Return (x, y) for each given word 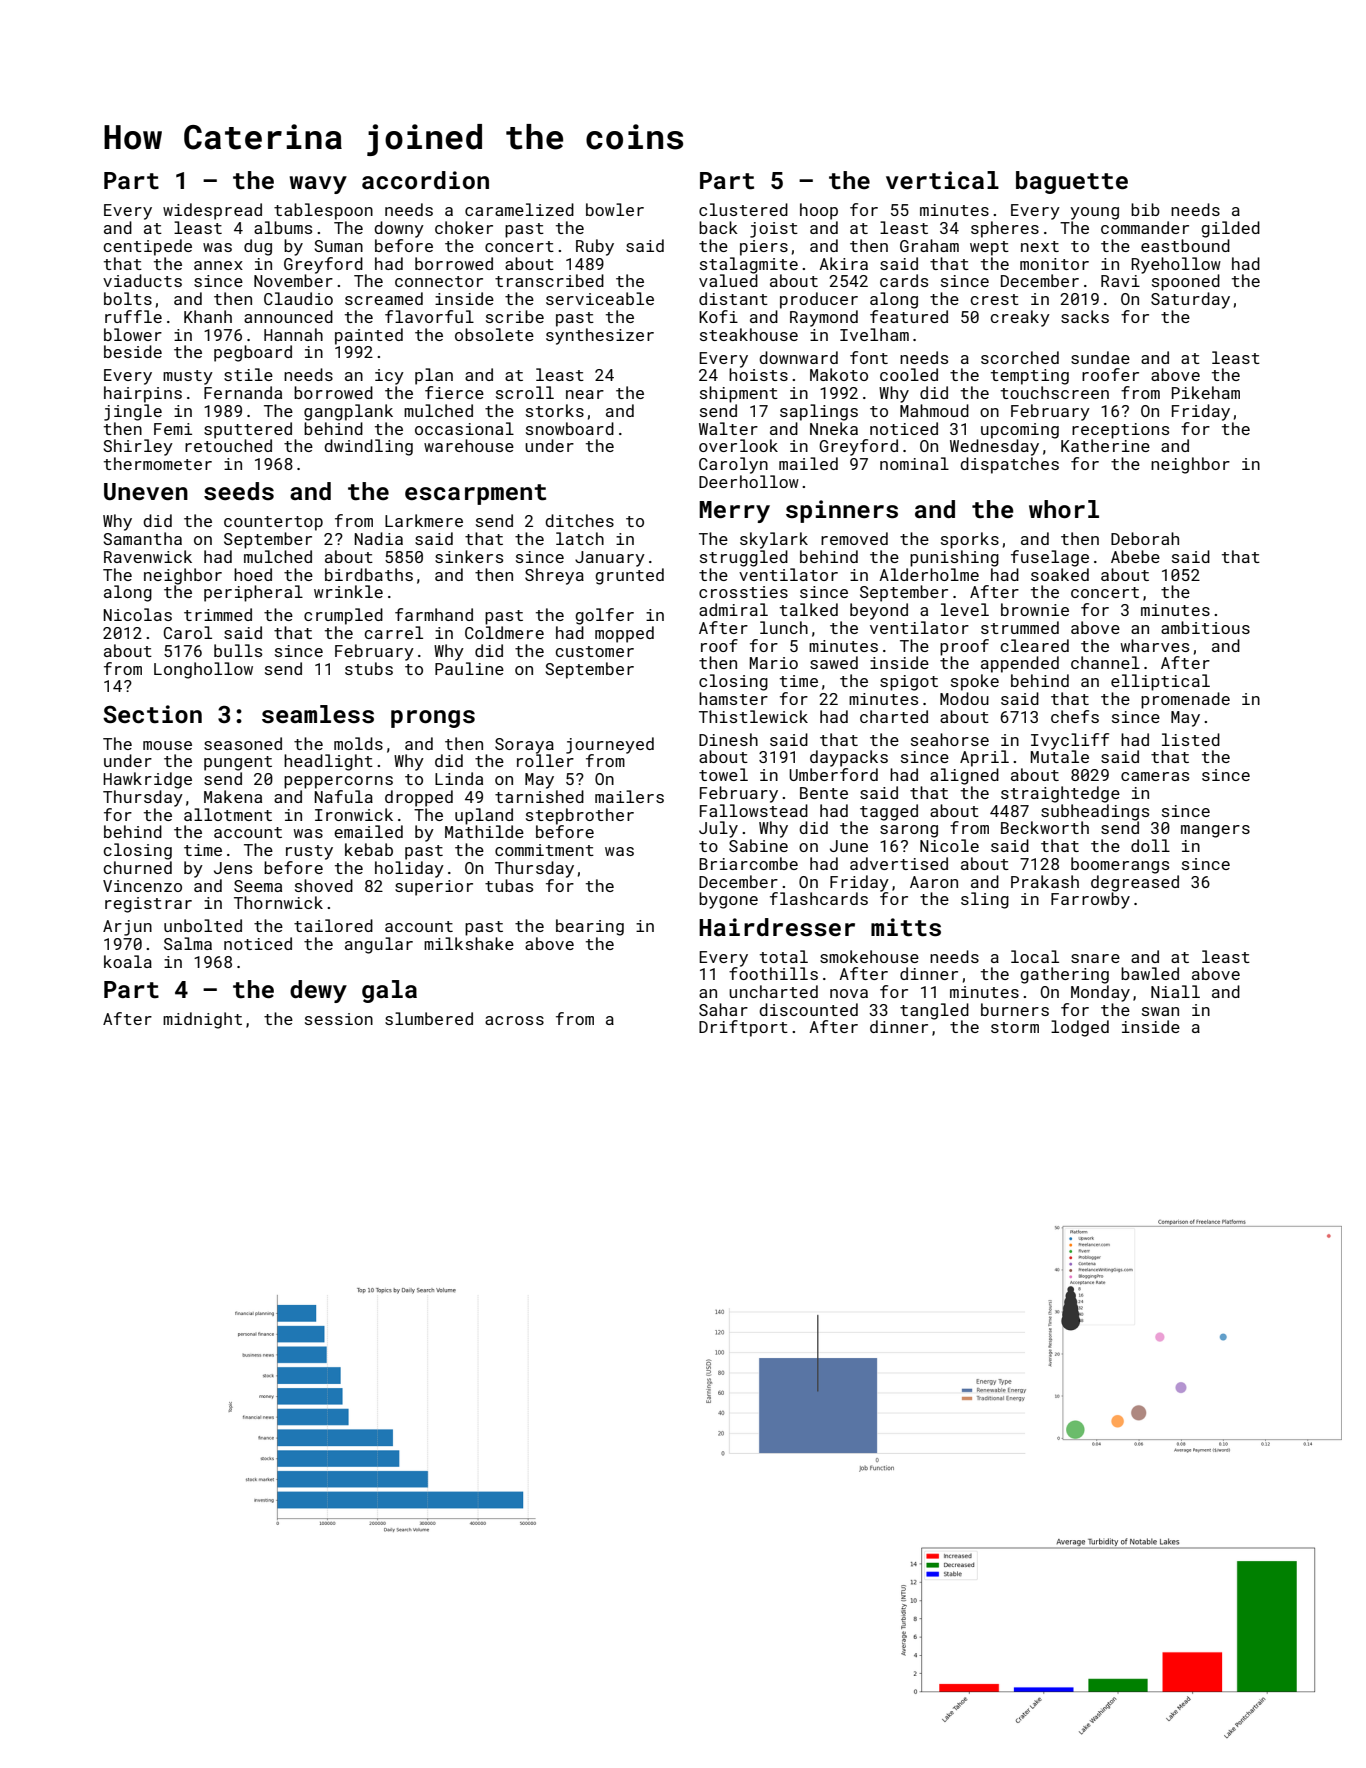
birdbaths (369, 574)
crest (994, 299)
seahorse (950, 739)
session (339, 1019)
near (585, 394)
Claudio (298, 298)
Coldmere (504, 632)
